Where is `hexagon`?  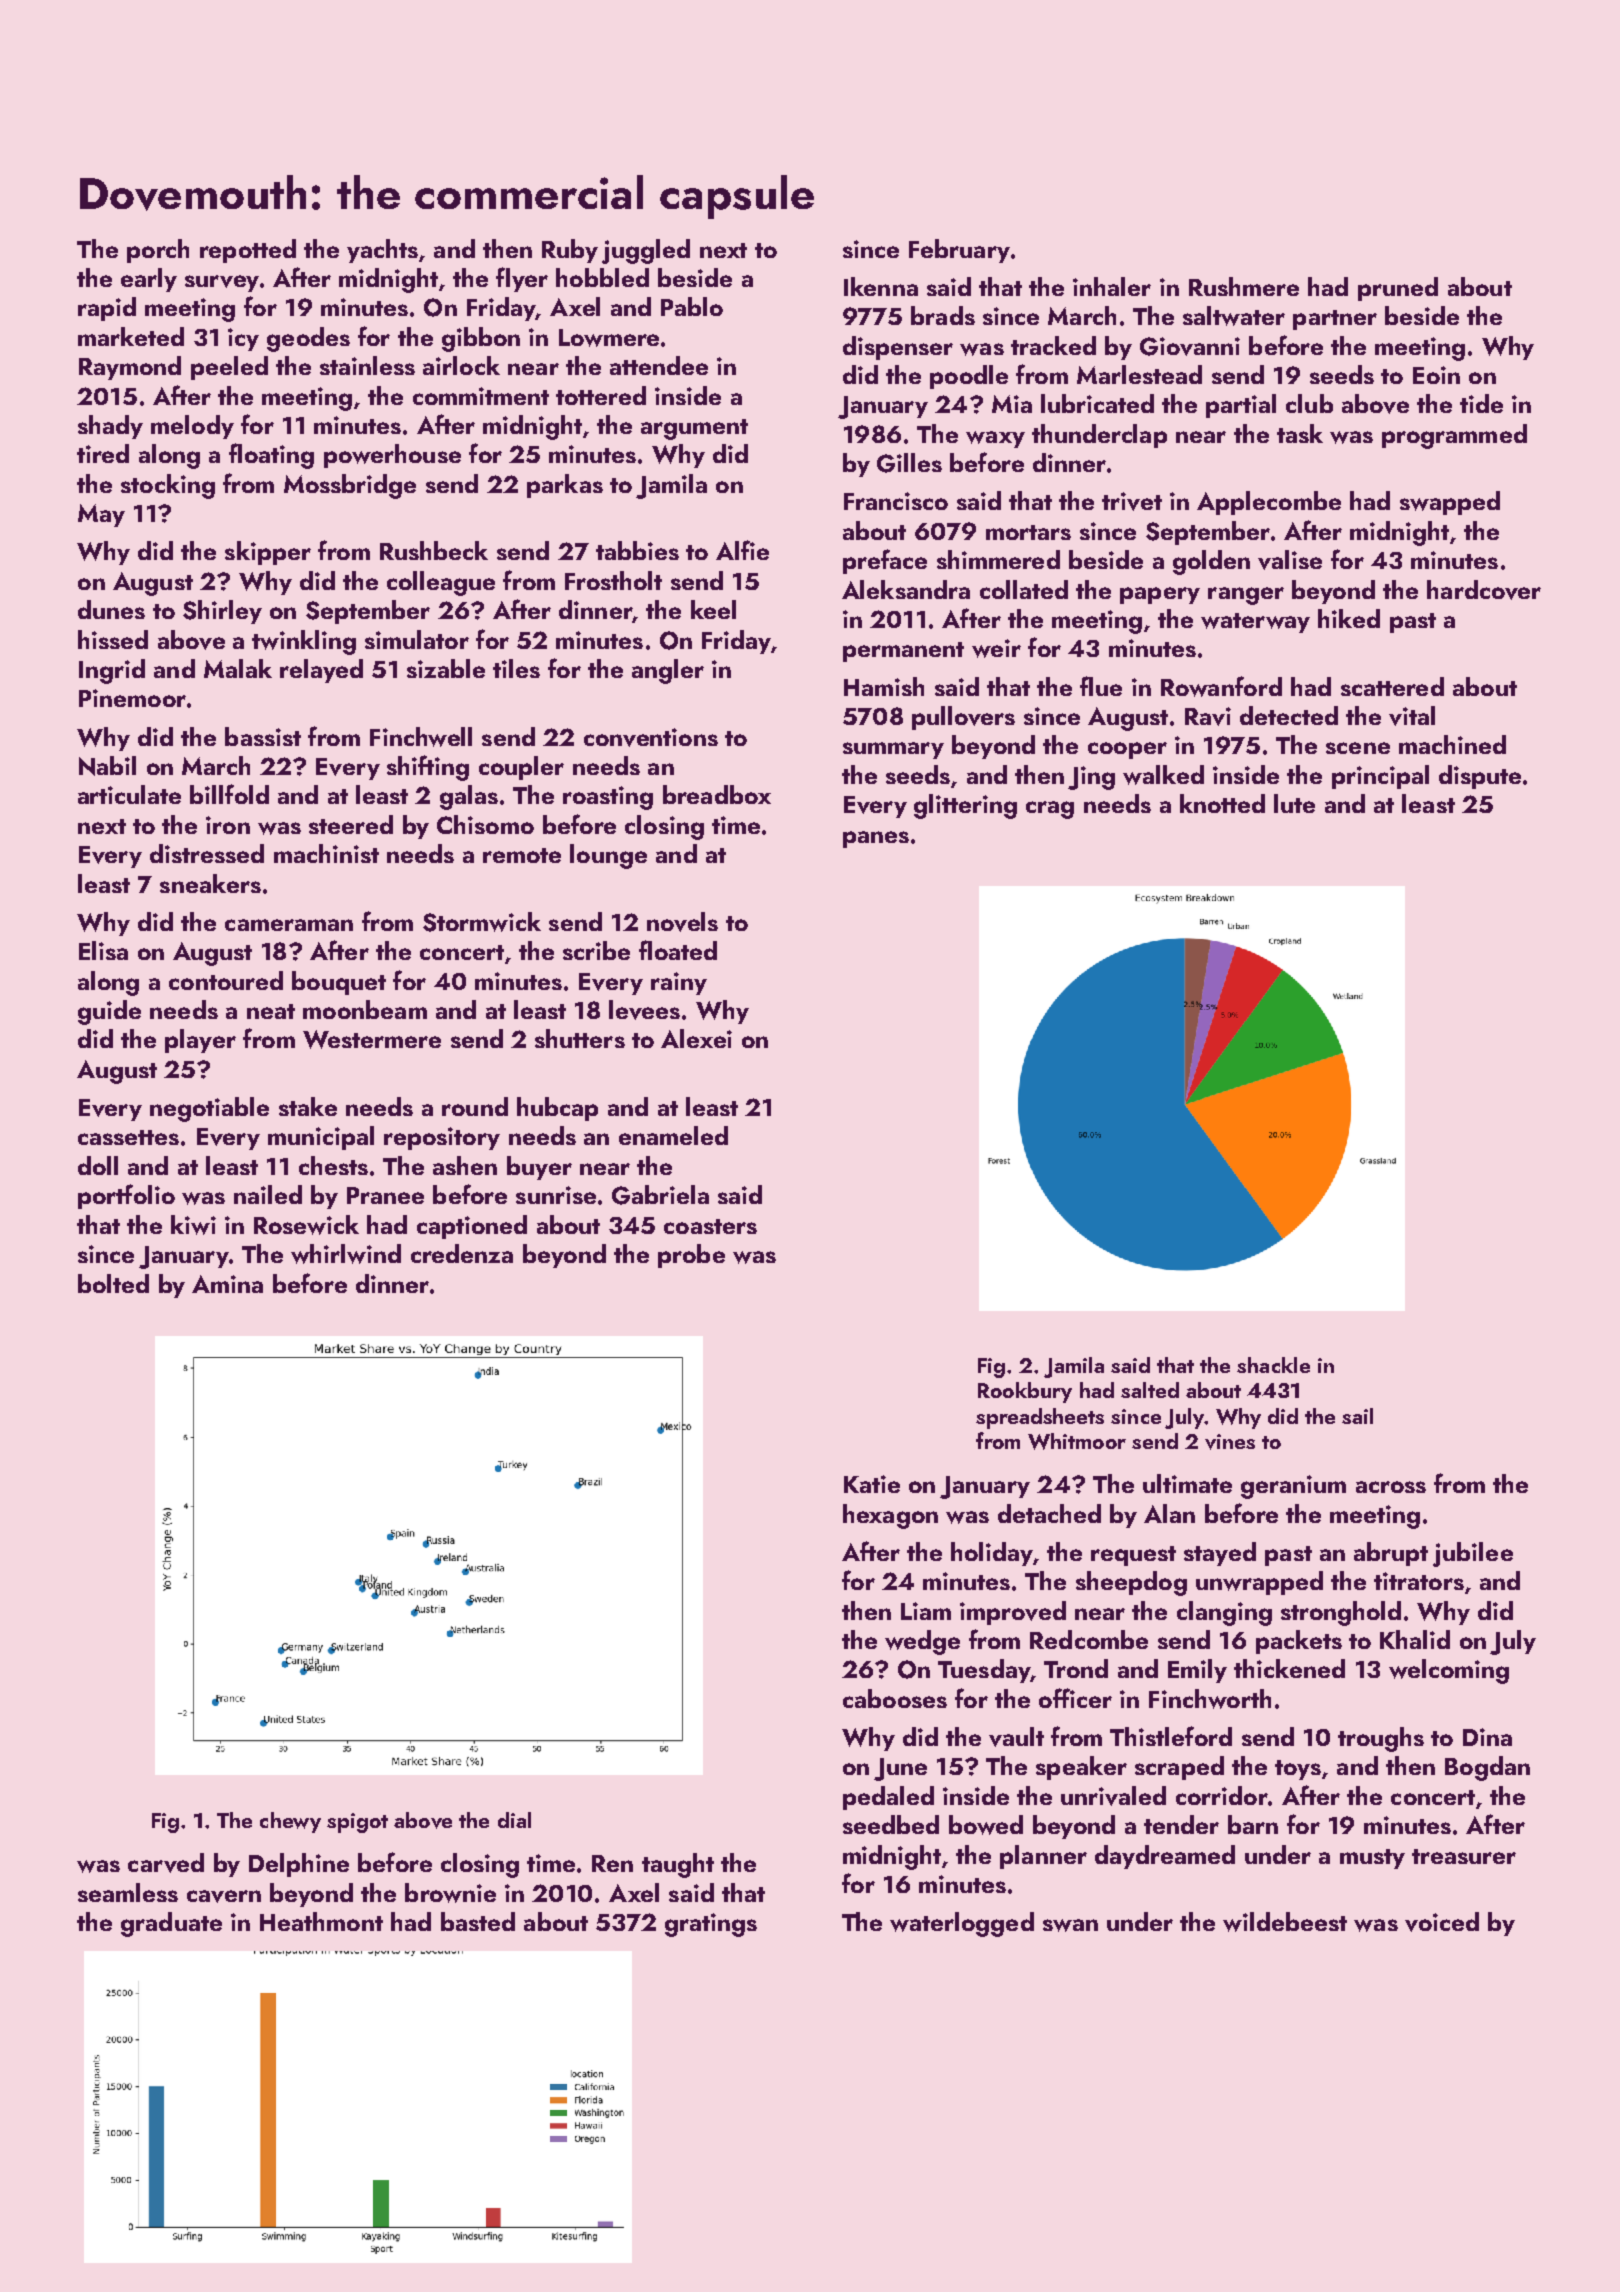
hexagon is located at coordinates (890, 1516).
